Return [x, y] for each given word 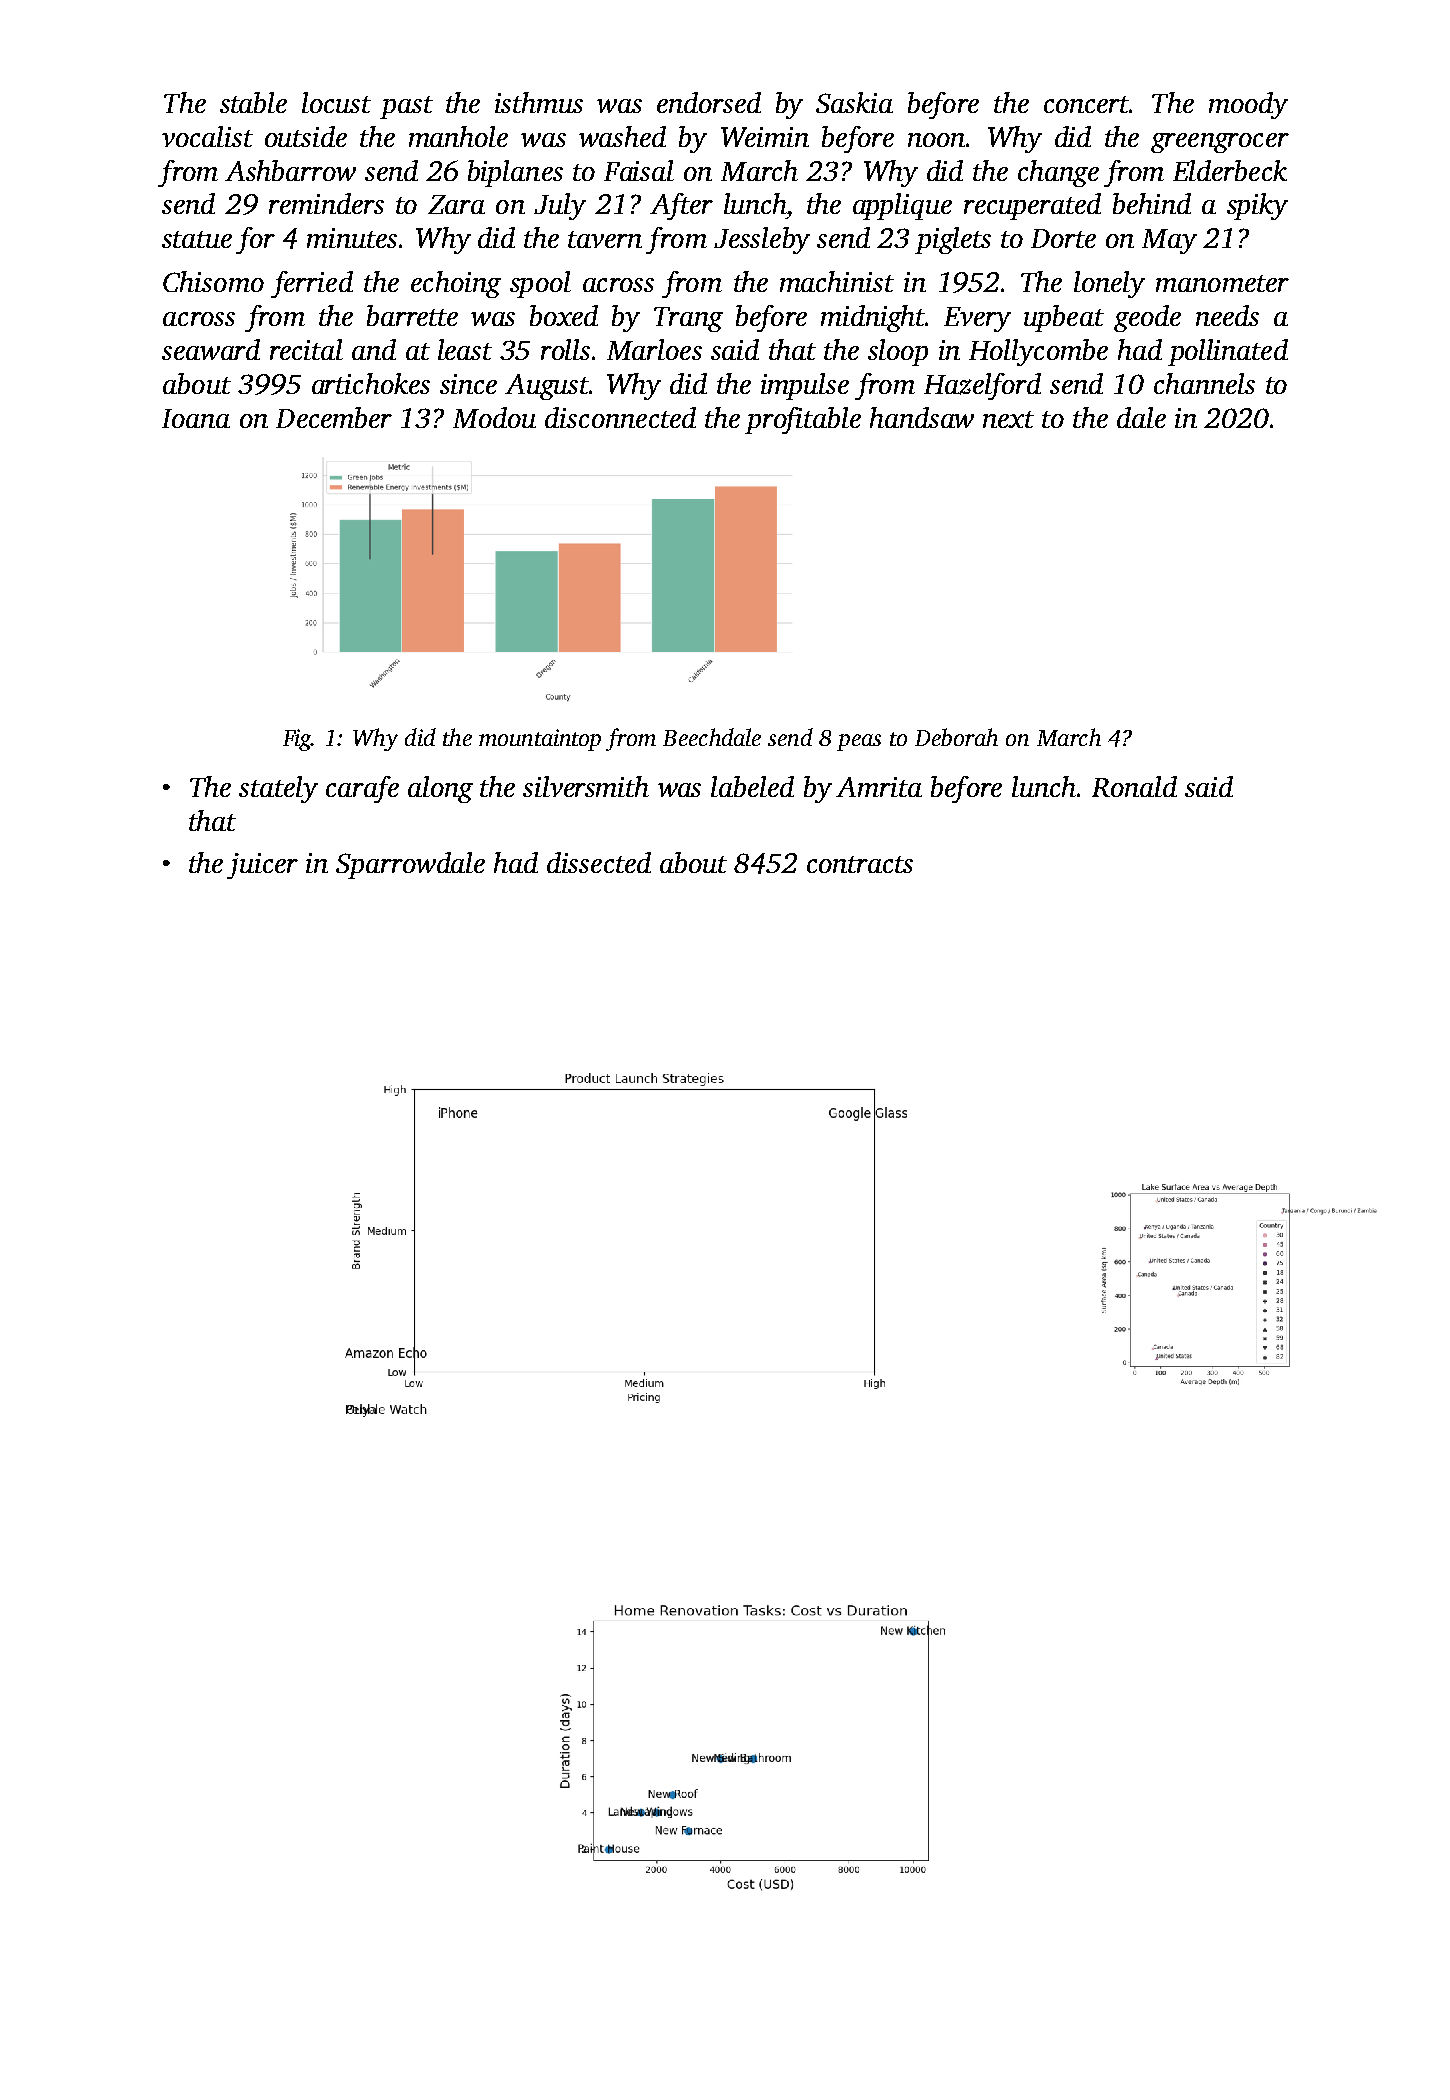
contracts [860, 864]
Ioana [196, 418]
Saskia [854, 102]
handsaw [922, 417]
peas [859, 742]
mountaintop [540, 740]
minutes [352, 238]
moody [1248, 105]
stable [253, 102]
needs [1227, 315]
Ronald [1134, 786]
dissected [599, 862]
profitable [803, 420]
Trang [688, 319]
